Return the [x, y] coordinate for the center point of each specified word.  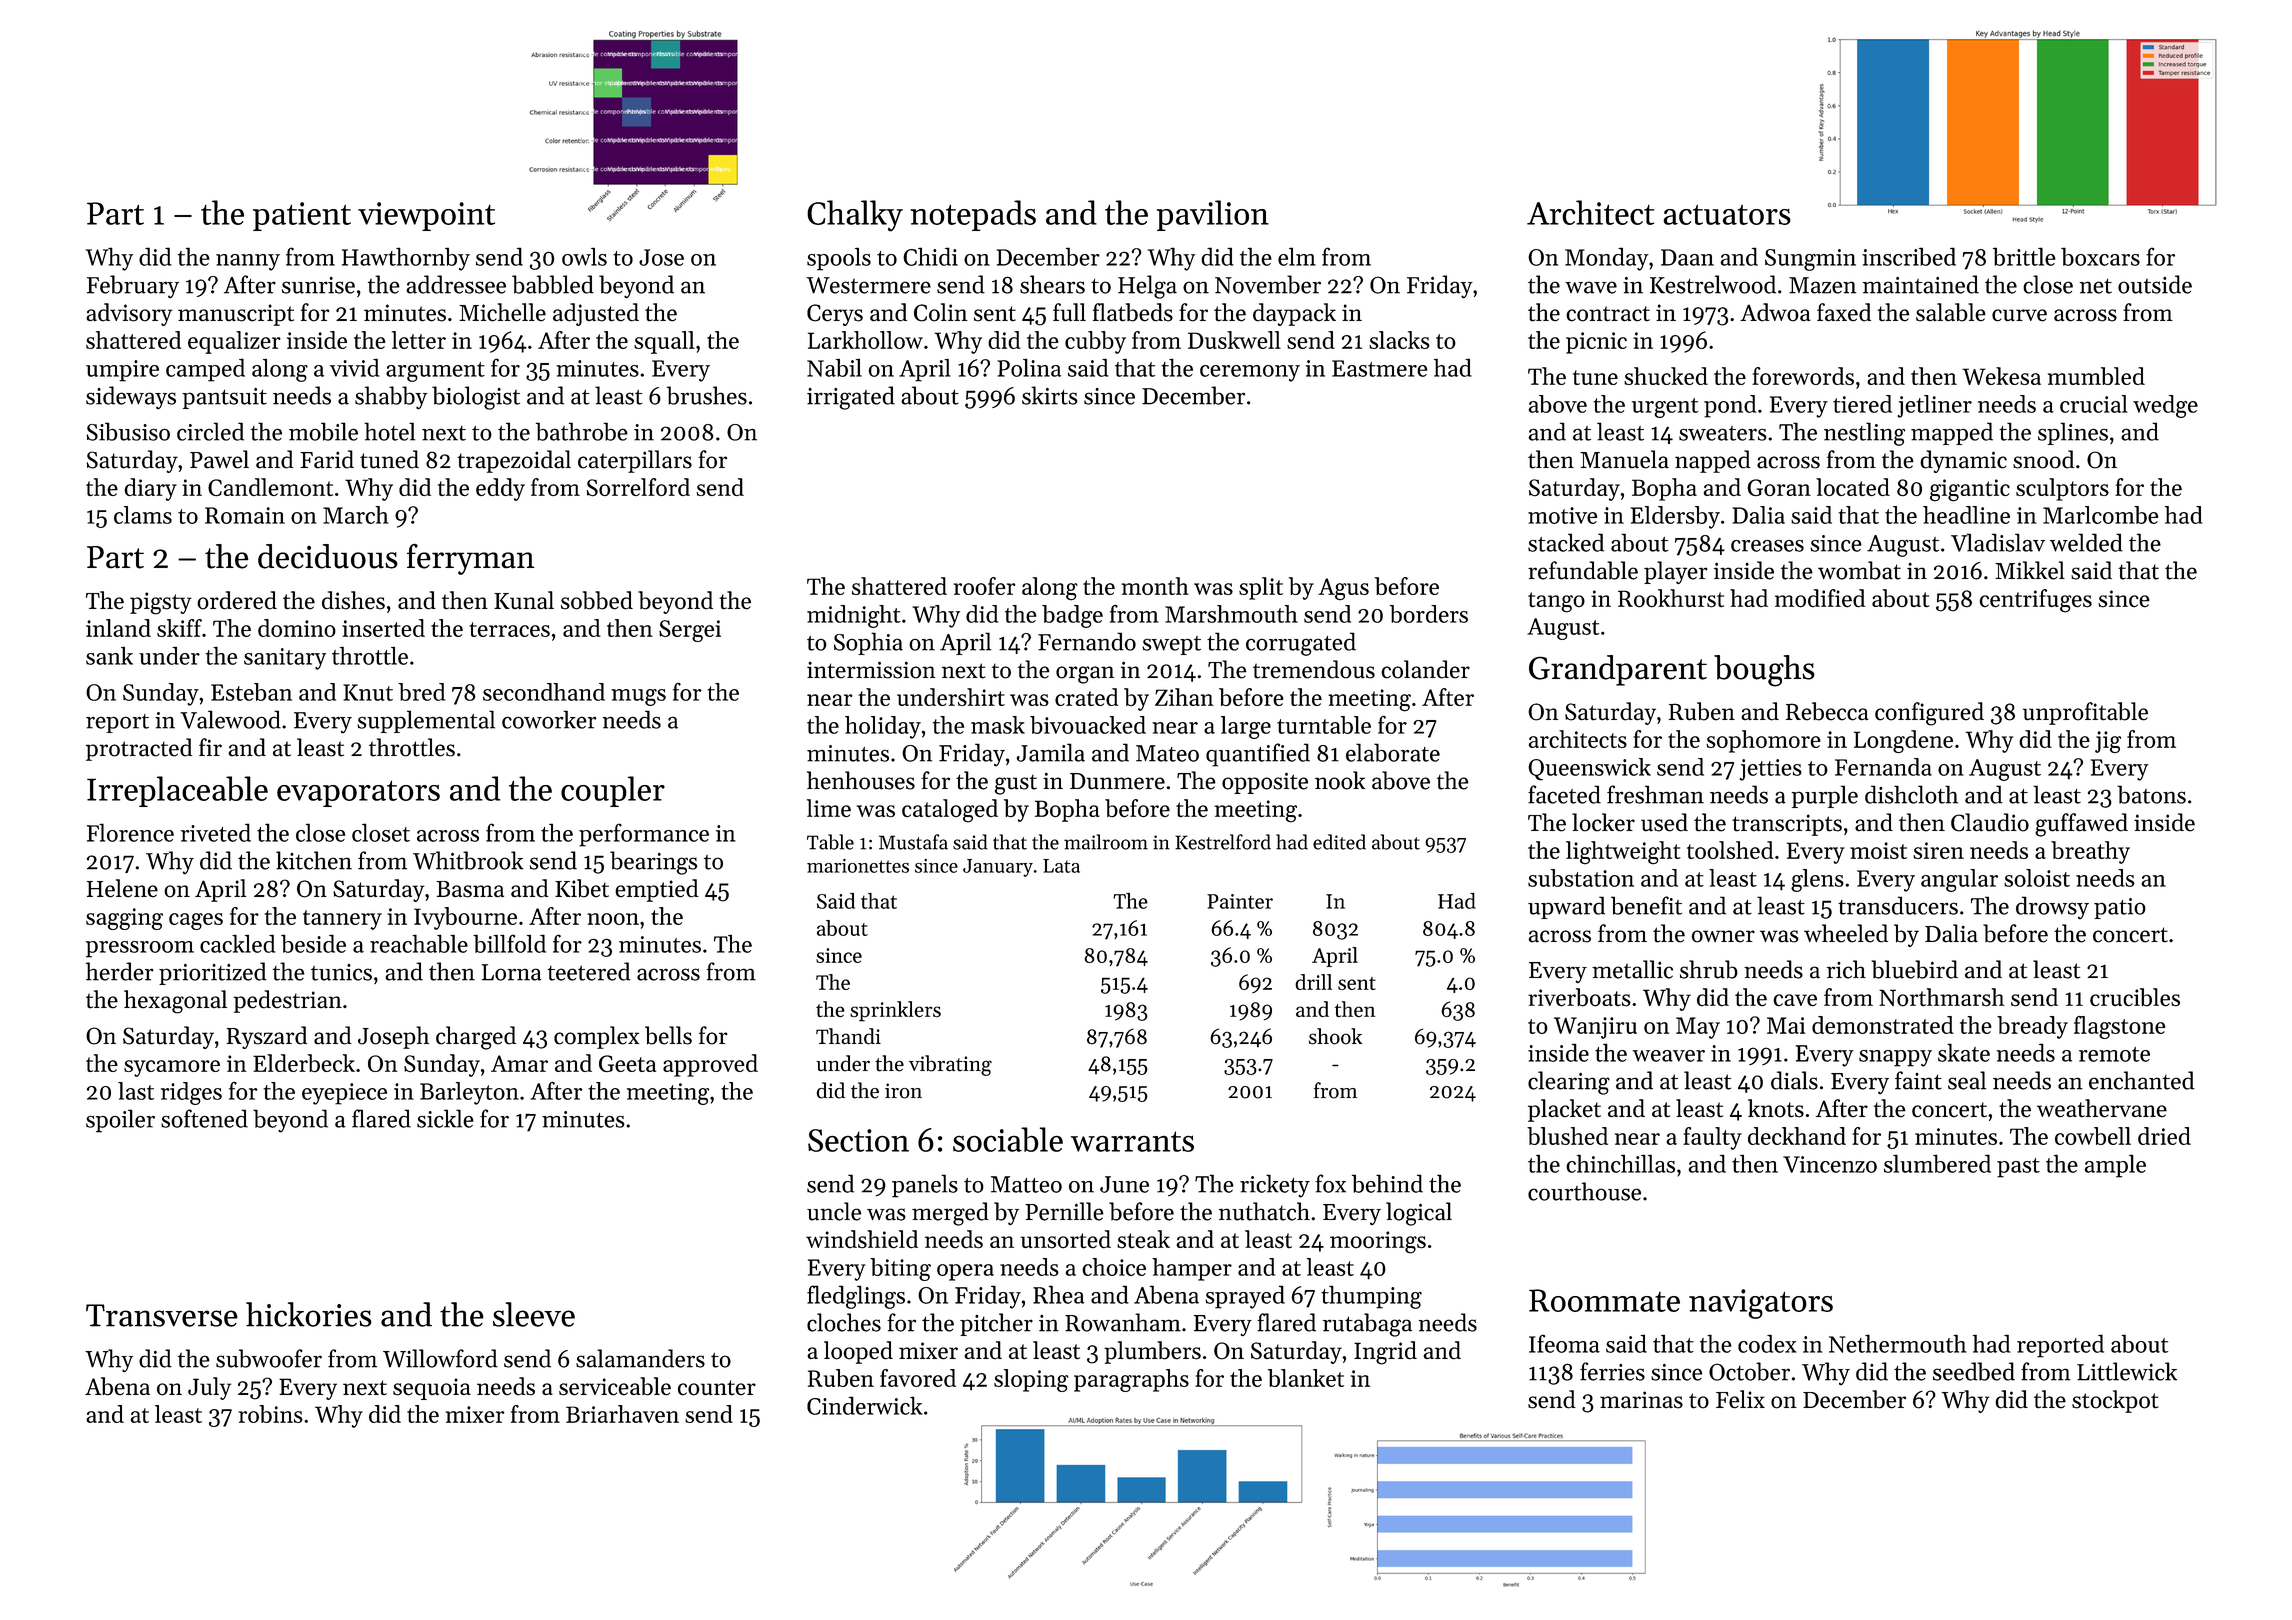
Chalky [855, 215]
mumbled [2096, 376]
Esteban [251, 692]
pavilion [1213, 215]
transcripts [1787, 825]
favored [918, 1378]
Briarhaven [622, 1414]
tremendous [1314, 669]
